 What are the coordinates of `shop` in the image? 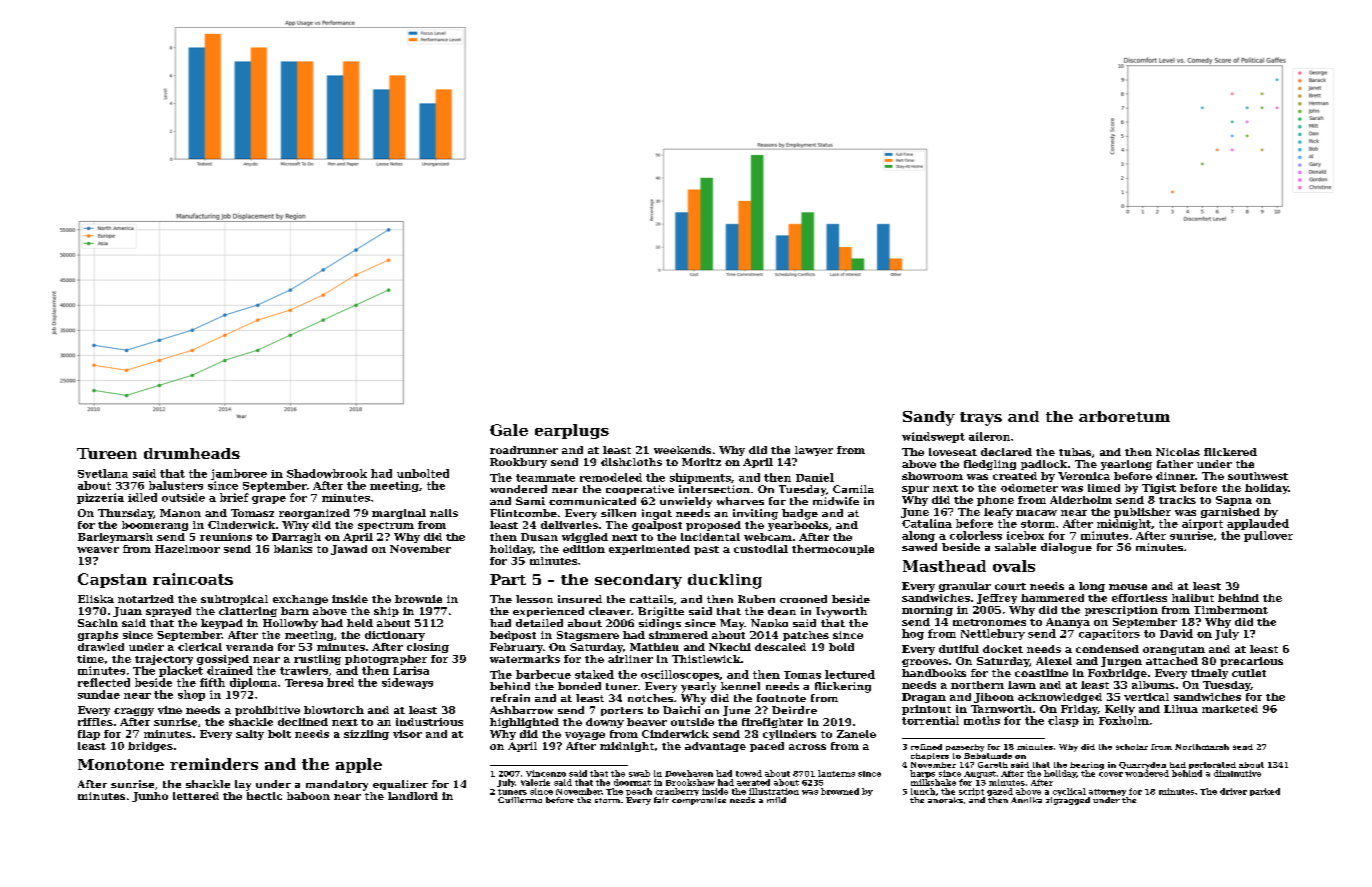 It's located at (191, 695).
